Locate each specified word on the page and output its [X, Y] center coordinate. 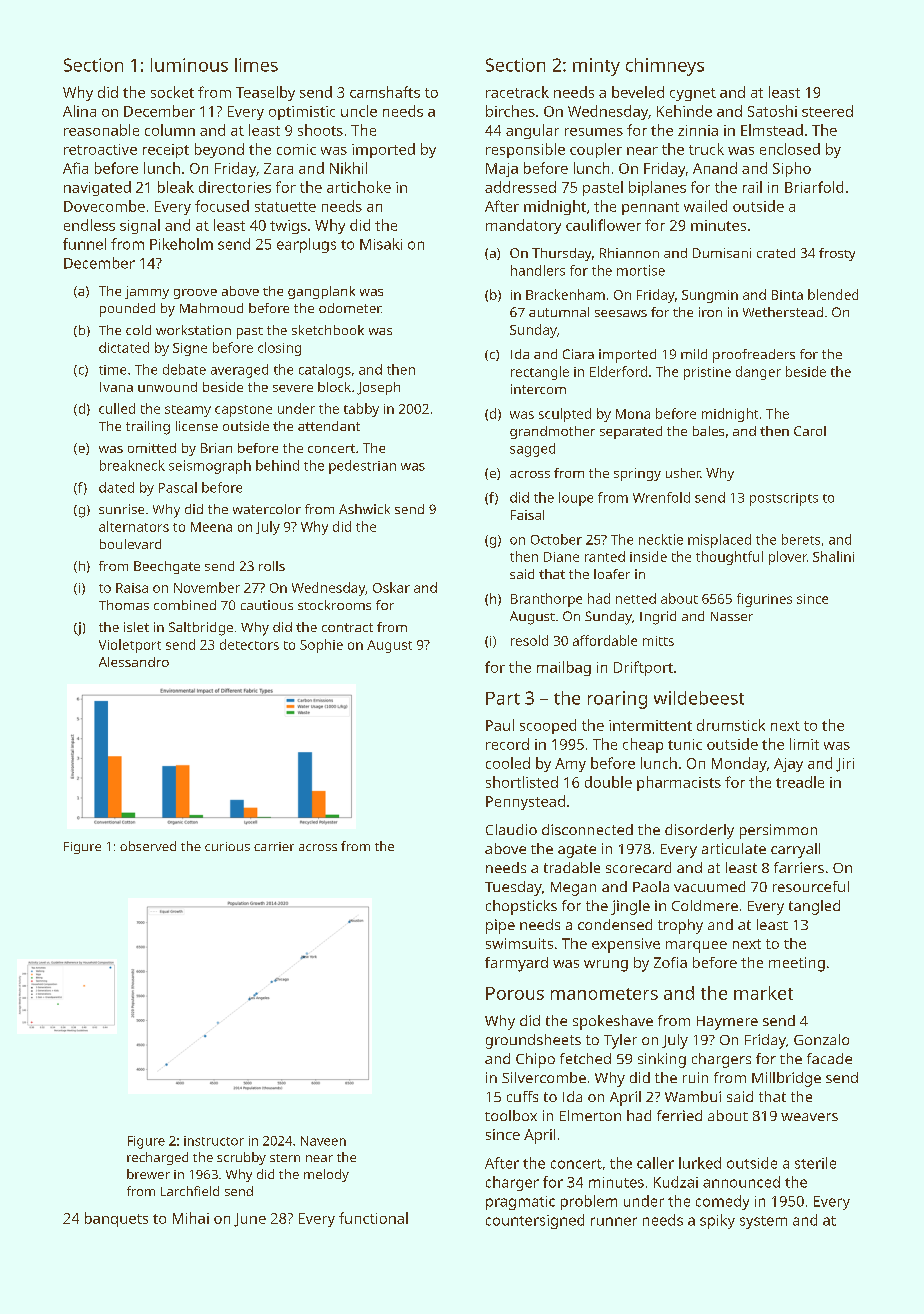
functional [373, 1218]
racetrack [517, 92]
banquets [116, 1219]
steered [827, 111]
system [763, 1222]
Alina [79, 111]
